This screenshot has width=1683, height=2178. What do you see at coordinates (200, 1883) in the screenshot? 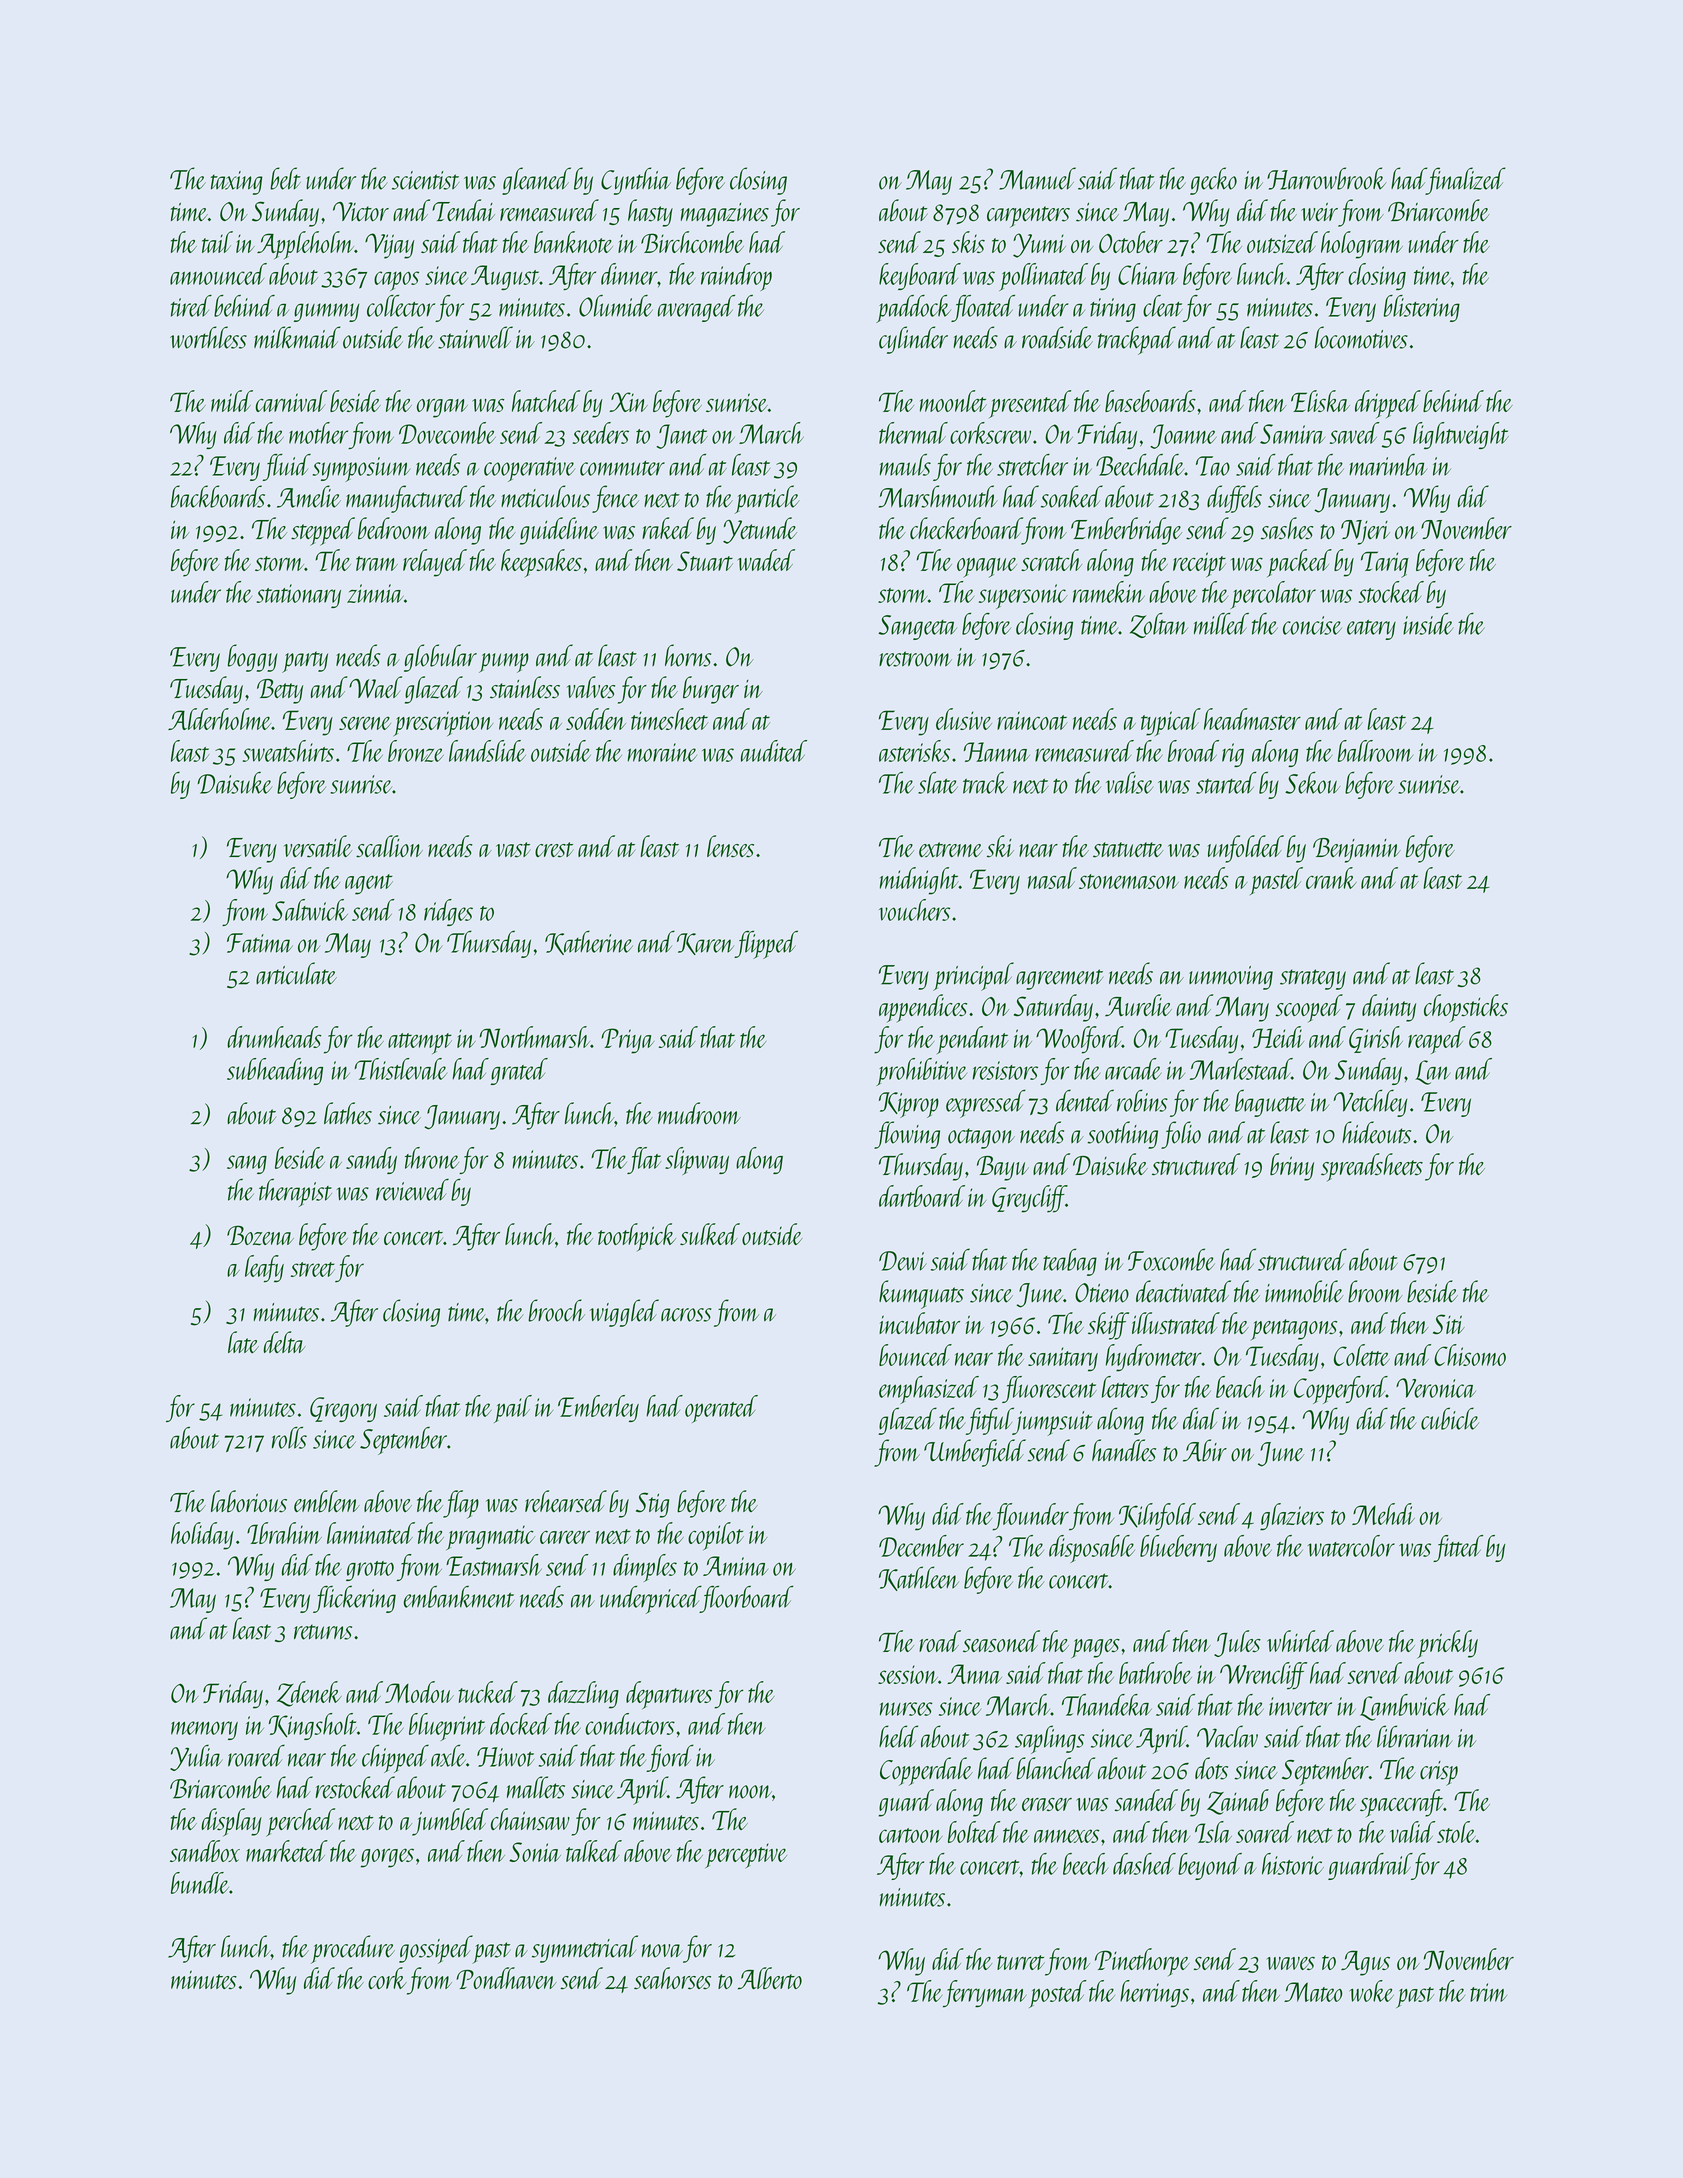
I see `bundle` at bounding box center [200, 1883].
